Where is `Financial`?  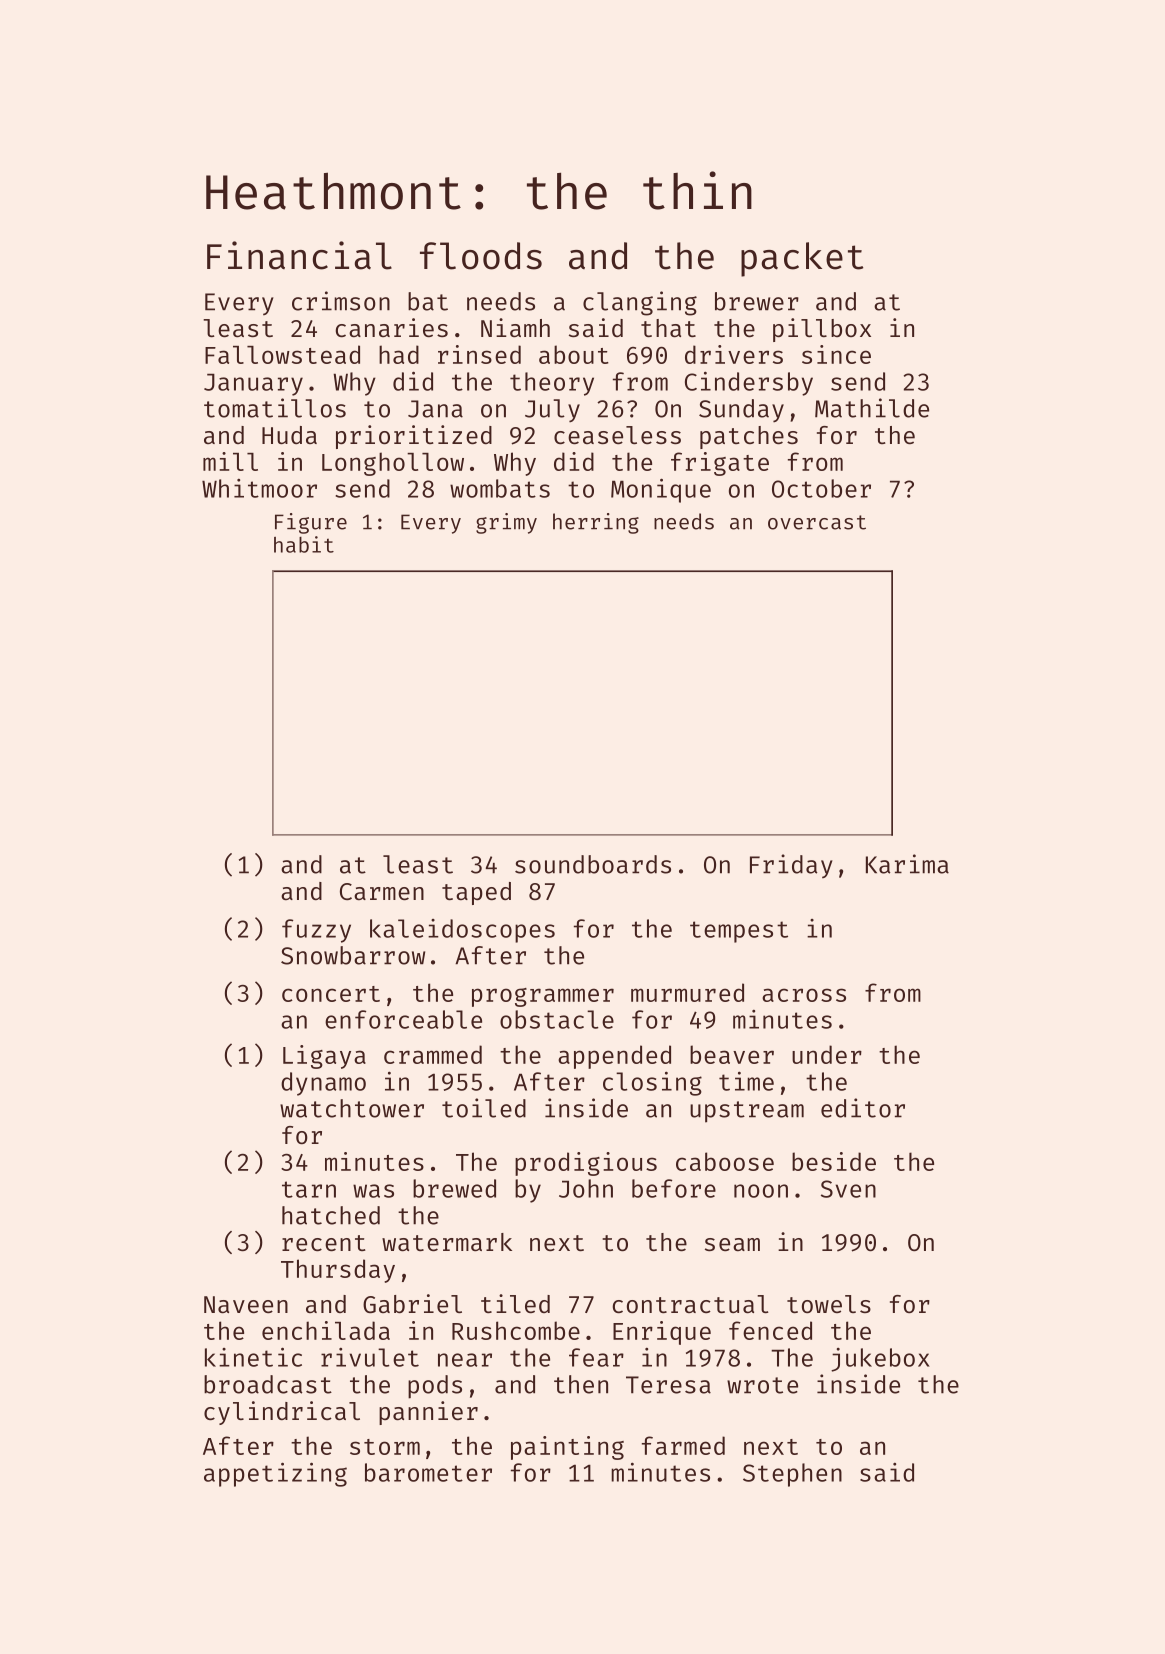
Financial is located at coordinates (299, 255).
